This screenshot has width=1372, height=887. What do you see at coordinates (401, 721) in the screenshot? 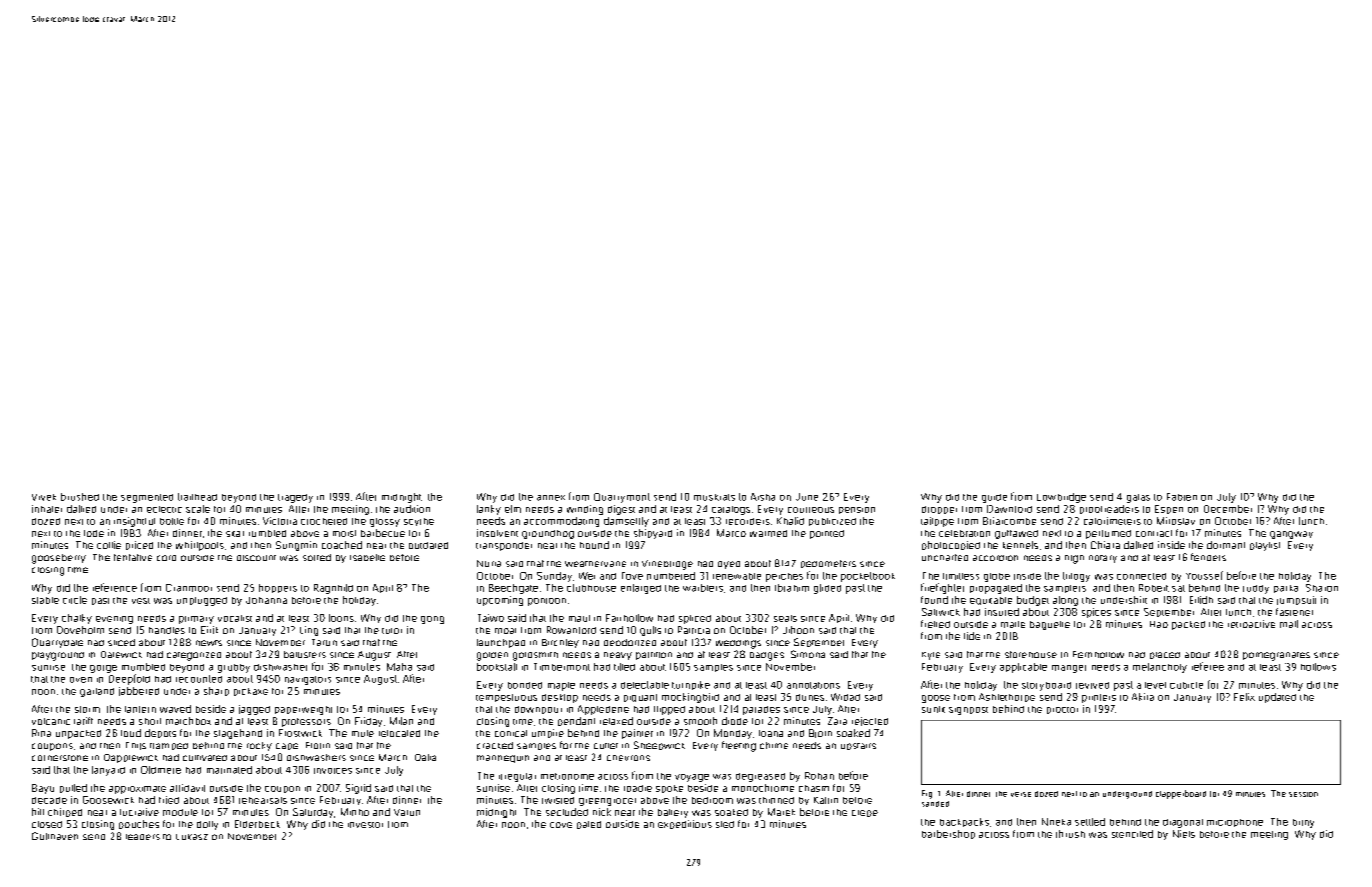
I see `Milan` at bounding box center [401, 721].
